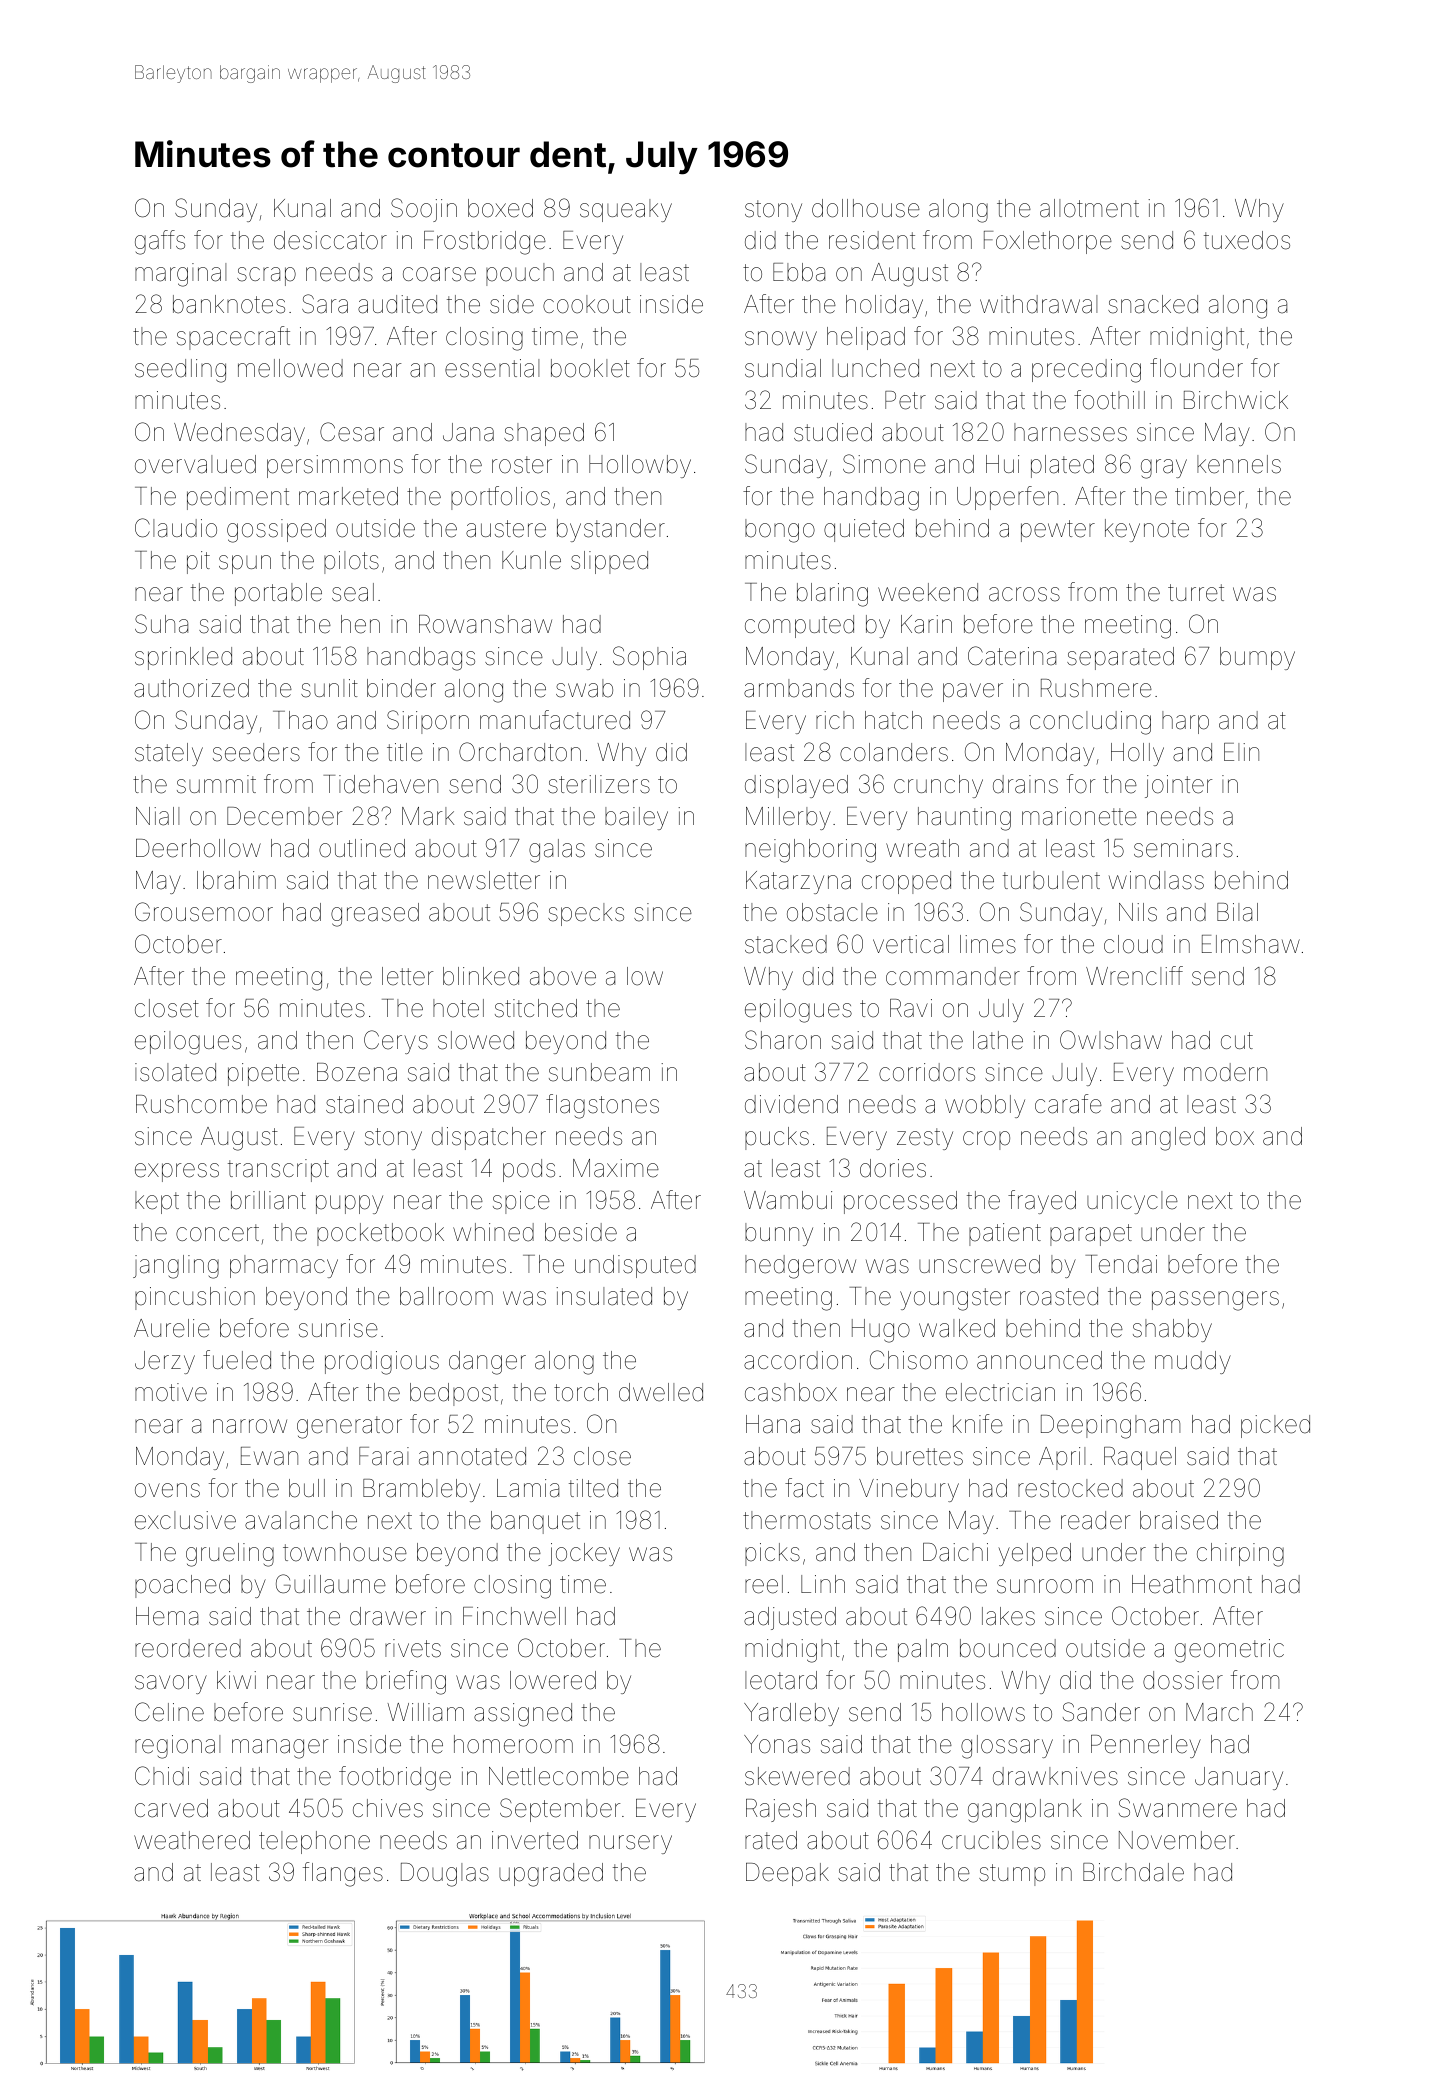  What do you see at coordinates (998, 1040) in the screenshot?
I see `lathe` at bounding box center [998, 1040].
